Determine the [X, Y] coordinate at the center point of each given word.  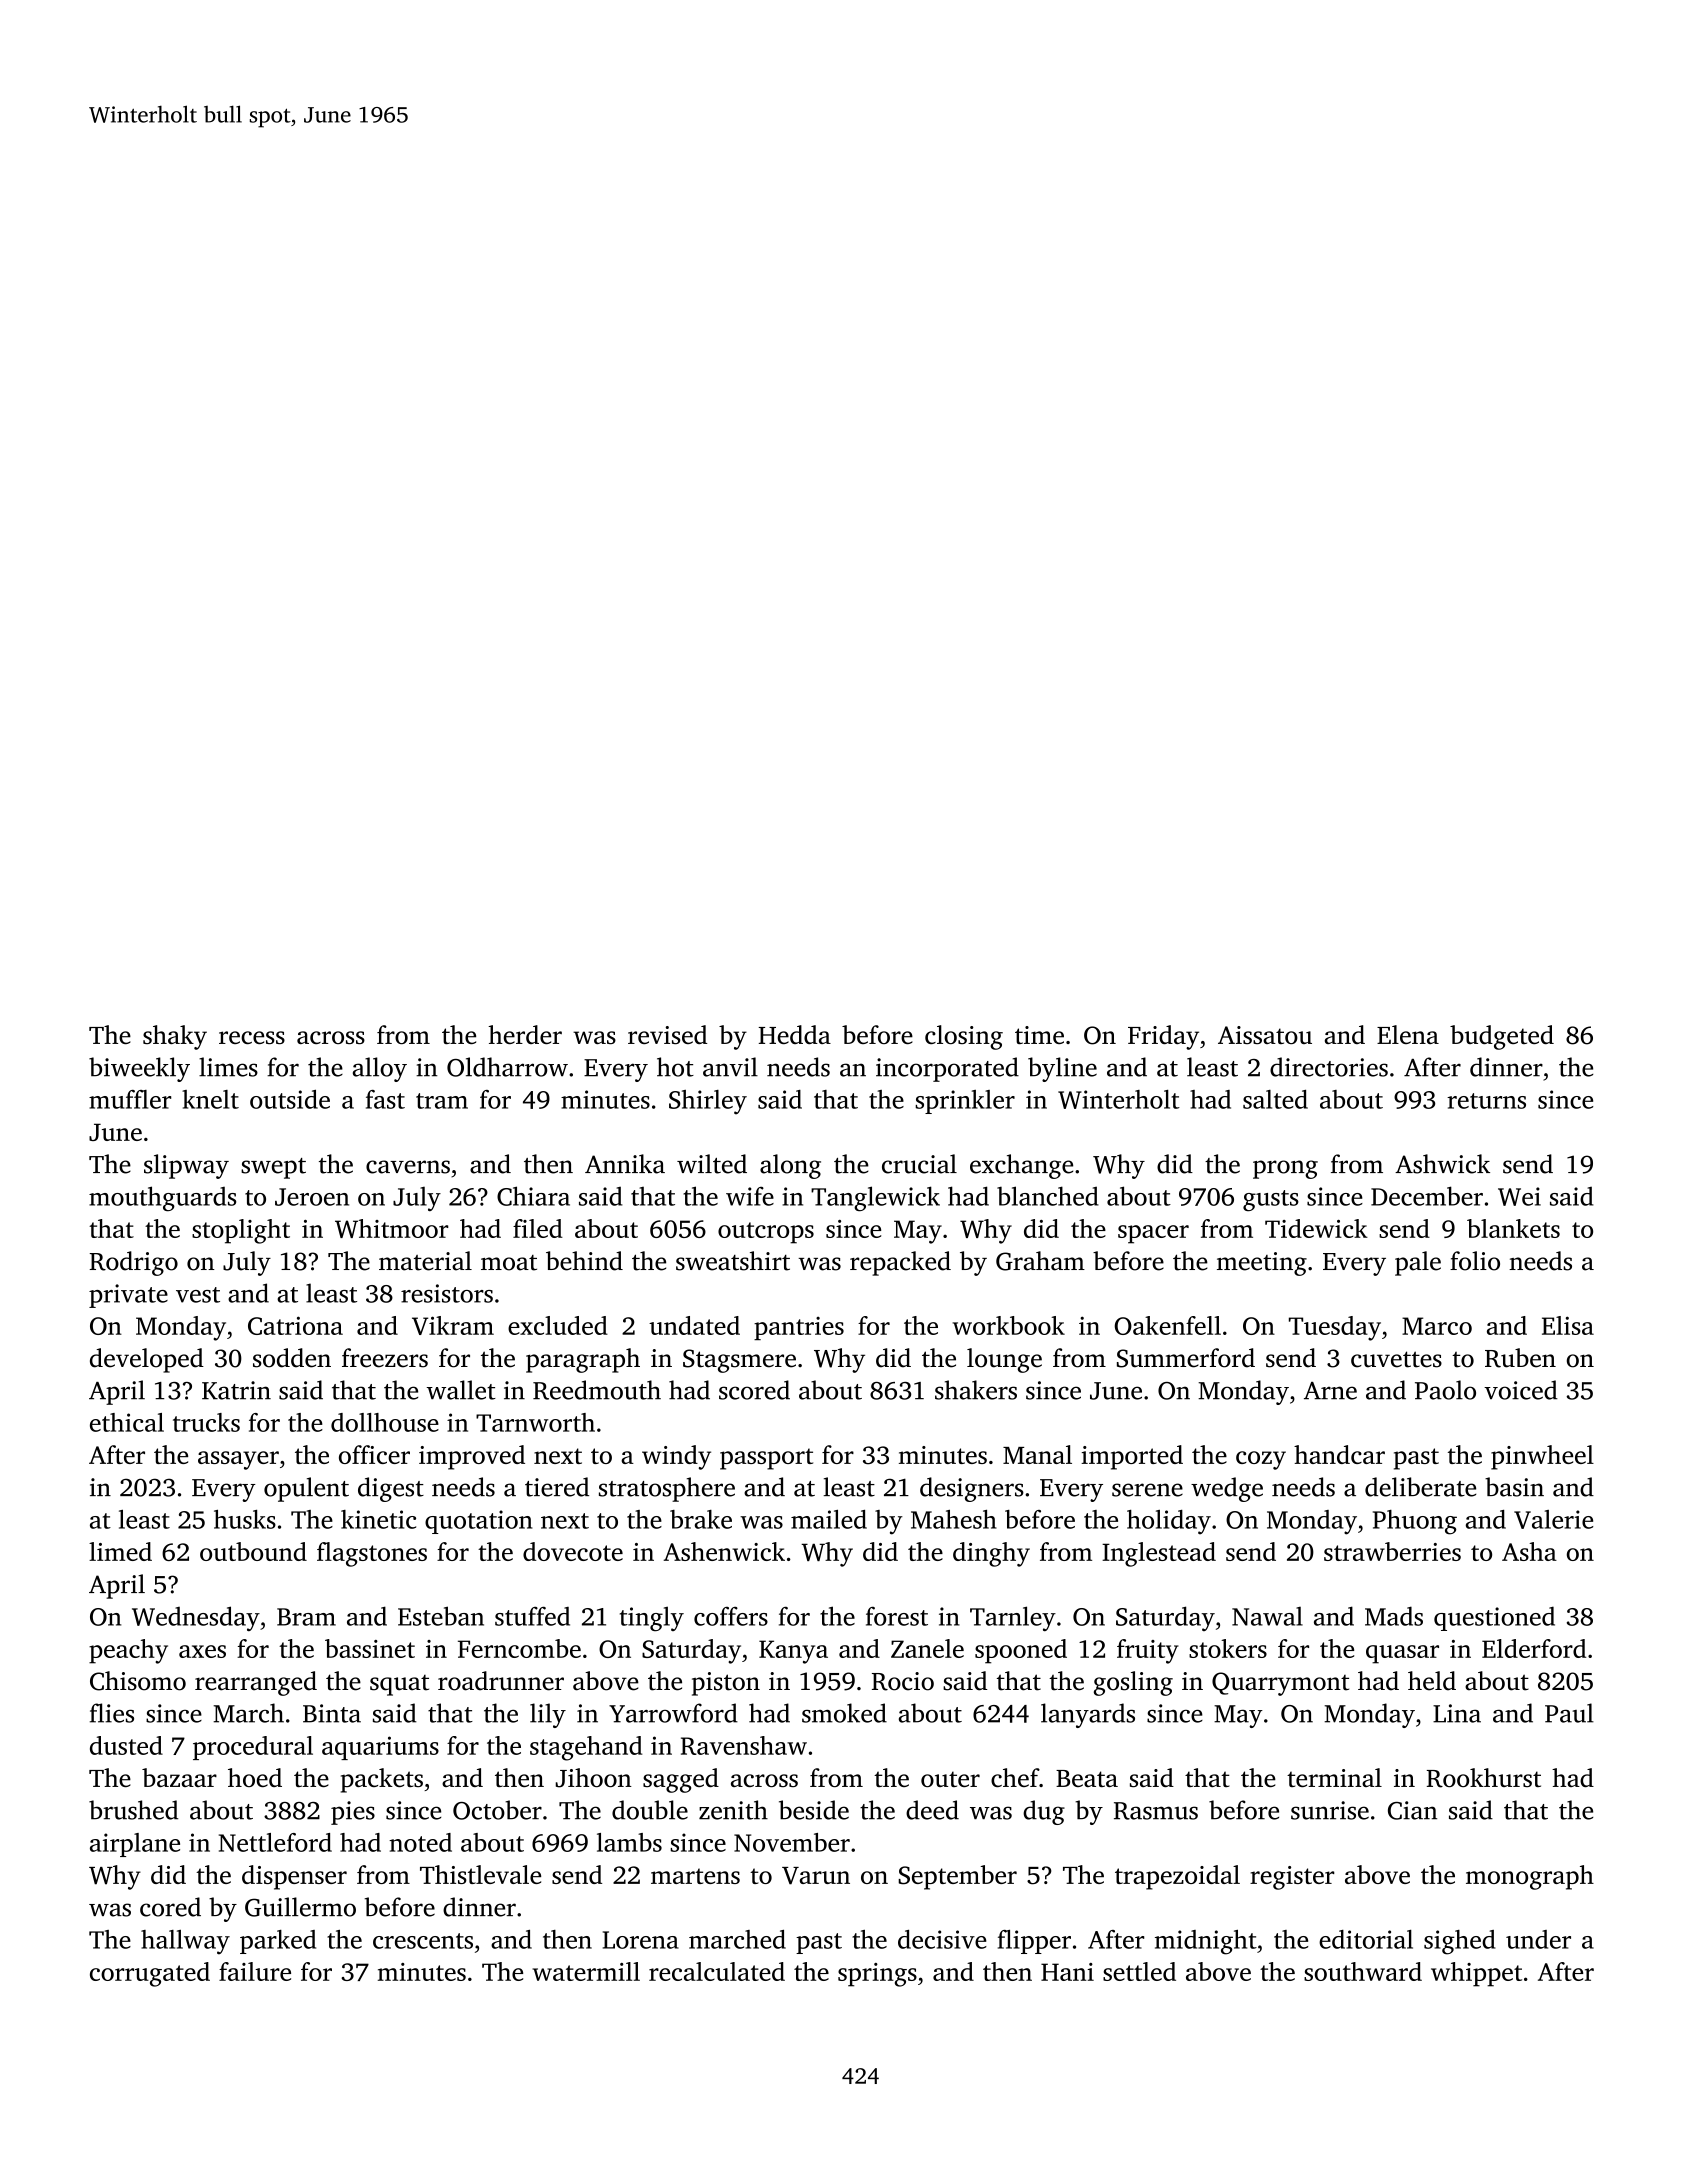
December [1427, 1196]
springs [877, 1975]
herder [525, 1034]
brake [701, 1519]
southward [1363, 1971]
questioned [1494, 1618]
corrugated [150, 1974]
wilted [712, 1164]
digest [391, 1489]
